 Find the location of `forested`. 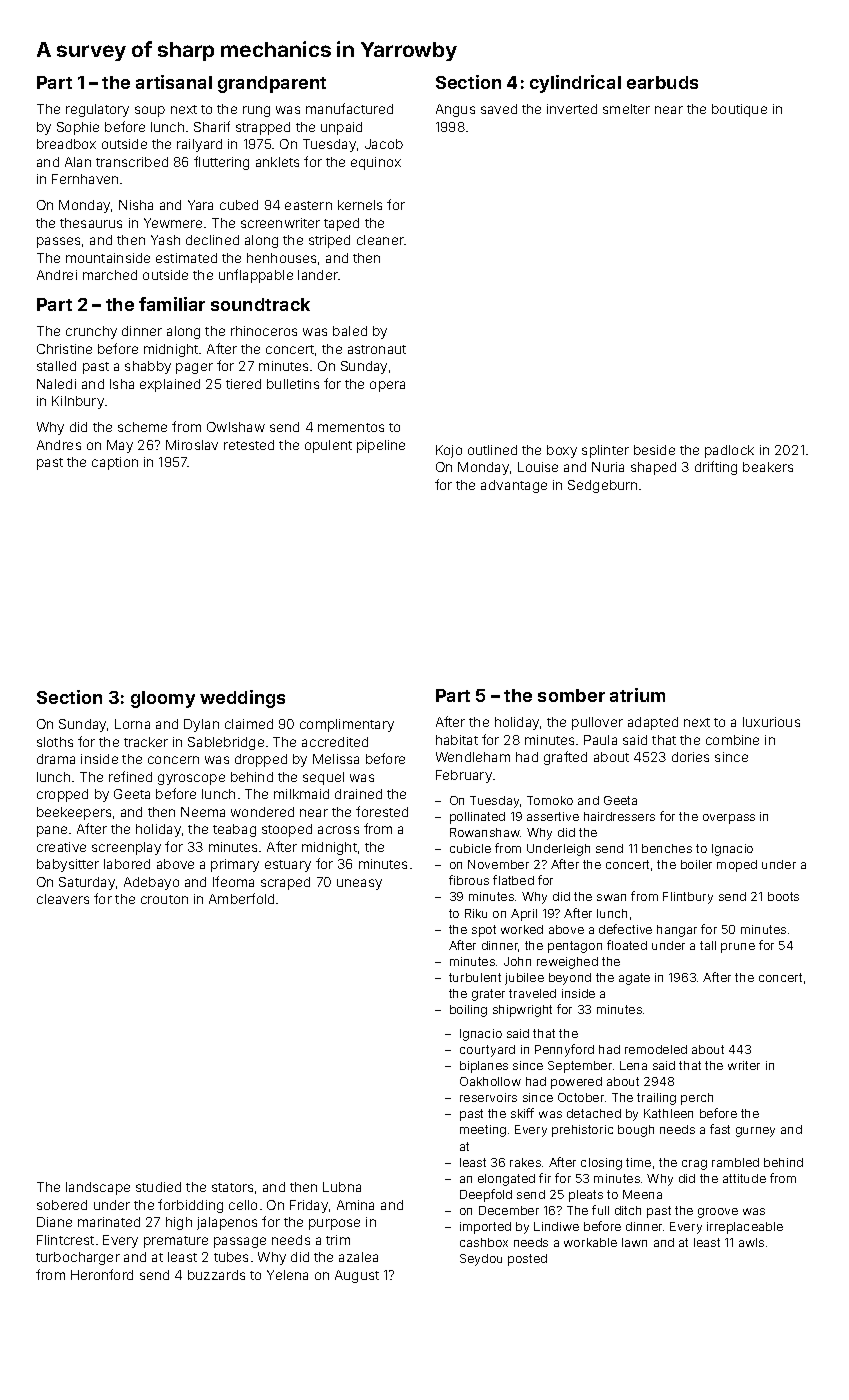

forested is located at coordinates (382, 811).
